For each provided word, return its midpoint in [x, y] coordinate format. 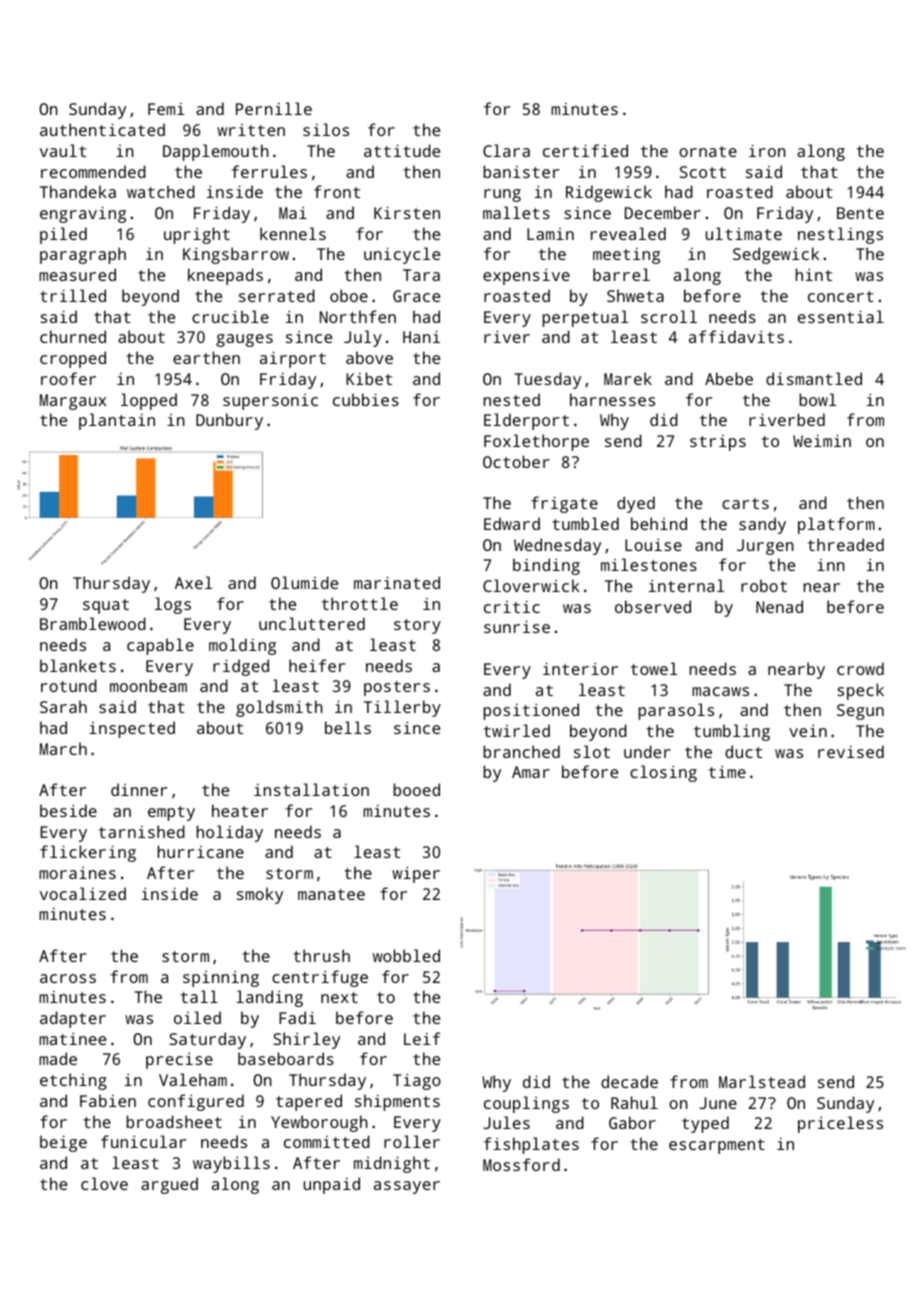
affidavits [736, 336]
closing [663, 773]
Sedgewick [776, 255]
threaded [846, 544]
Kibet [369, 378]
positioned [531, 711]
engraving [83, 214]
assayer [407, 1187]
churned [73, 336]
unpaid [332, 1185]
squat [106, 606]
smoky [260, 895]
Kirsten [407, 212]
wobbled [406, 955]
